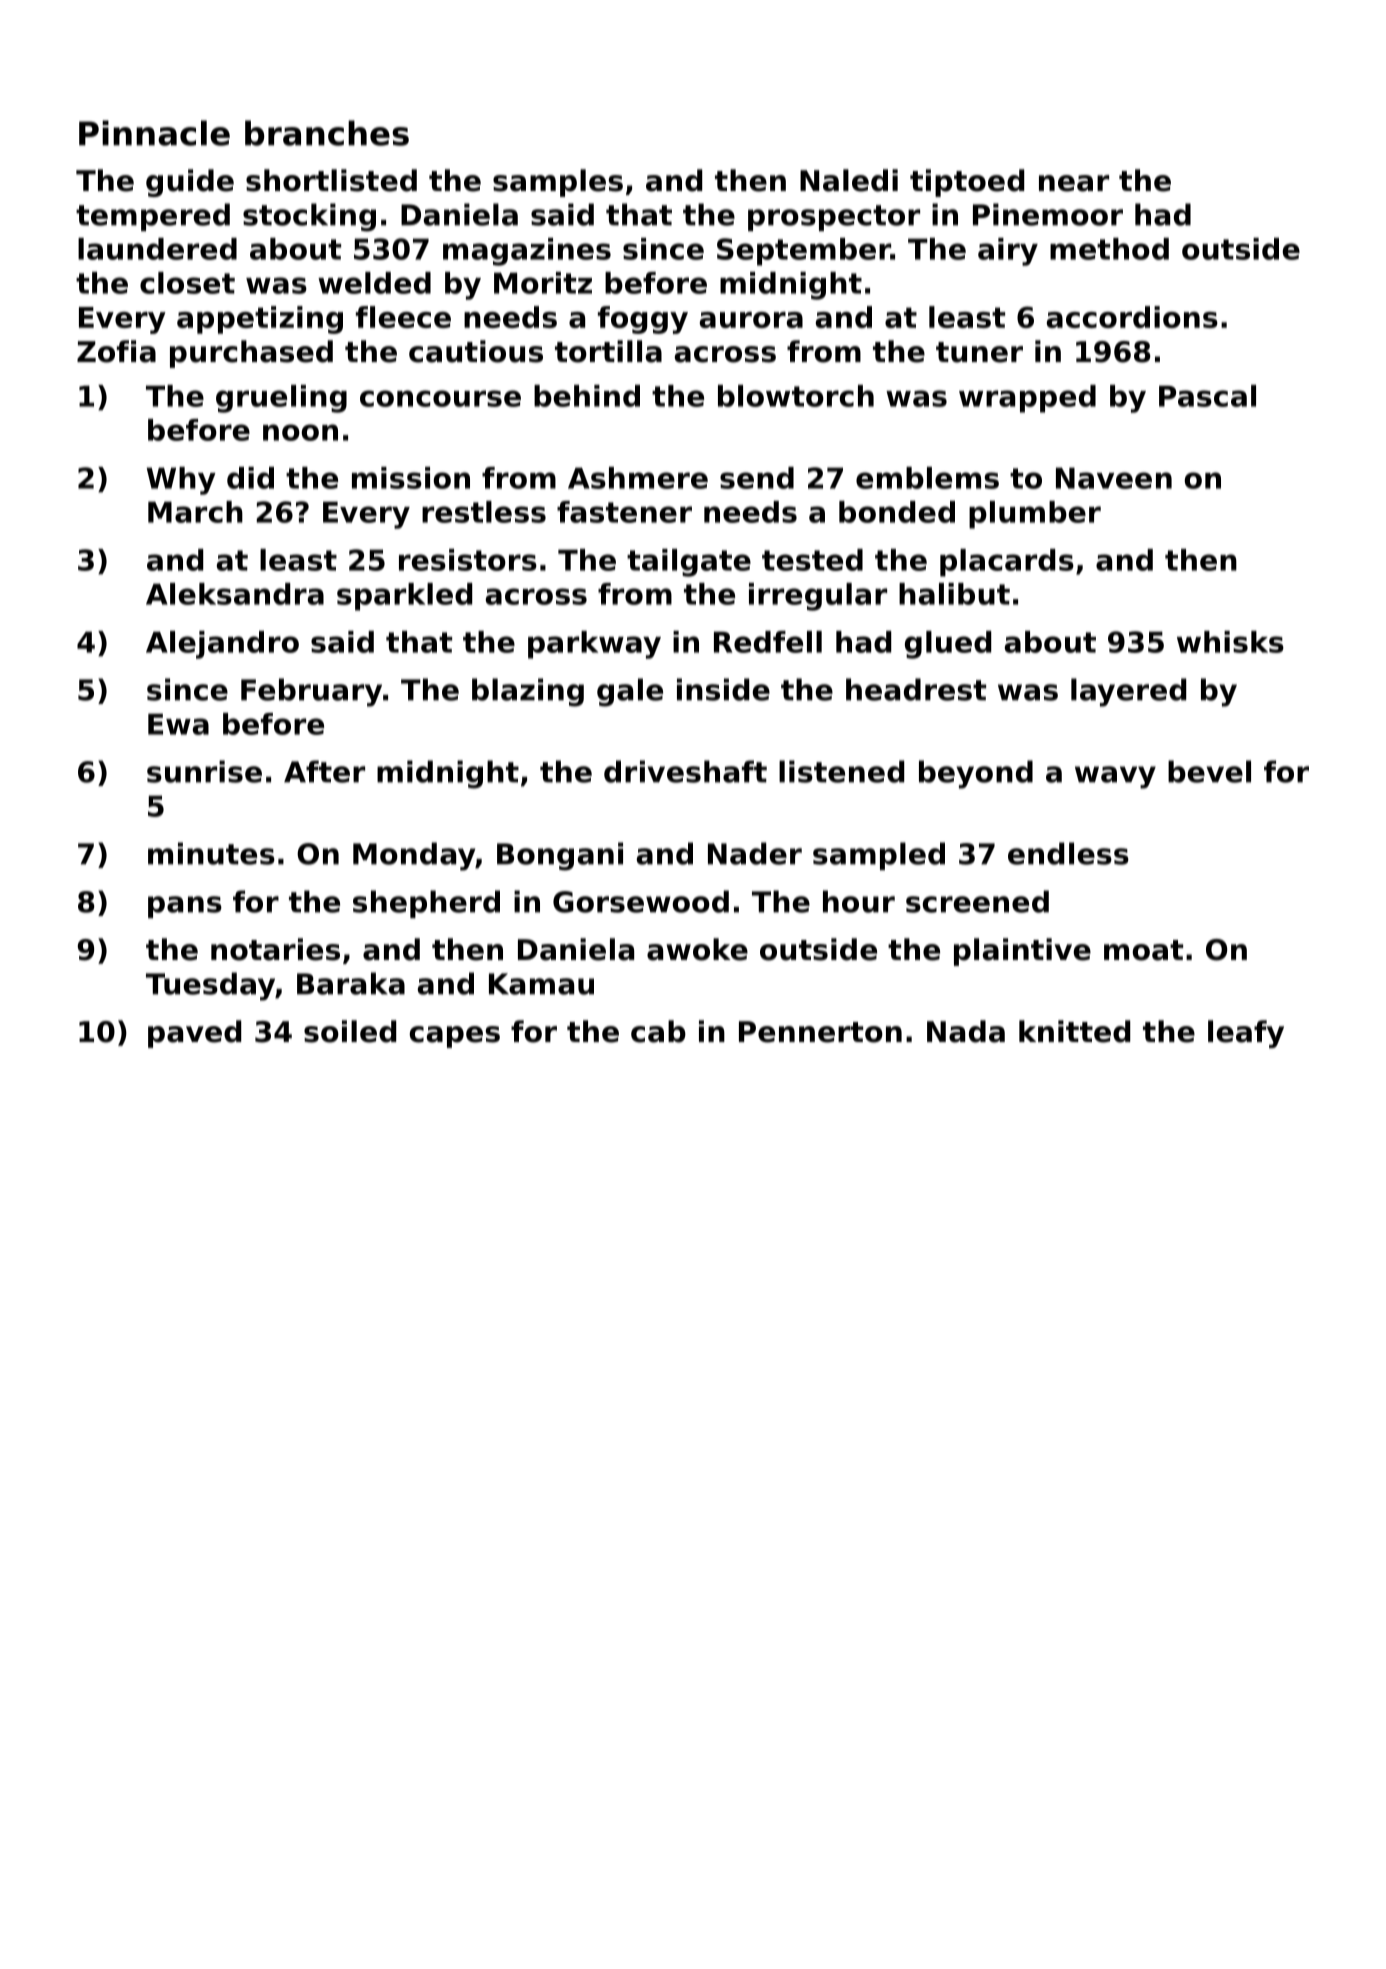 The width and height of the screenshot is (1386, 1969). I want to click on listened, so click(841, 771).
